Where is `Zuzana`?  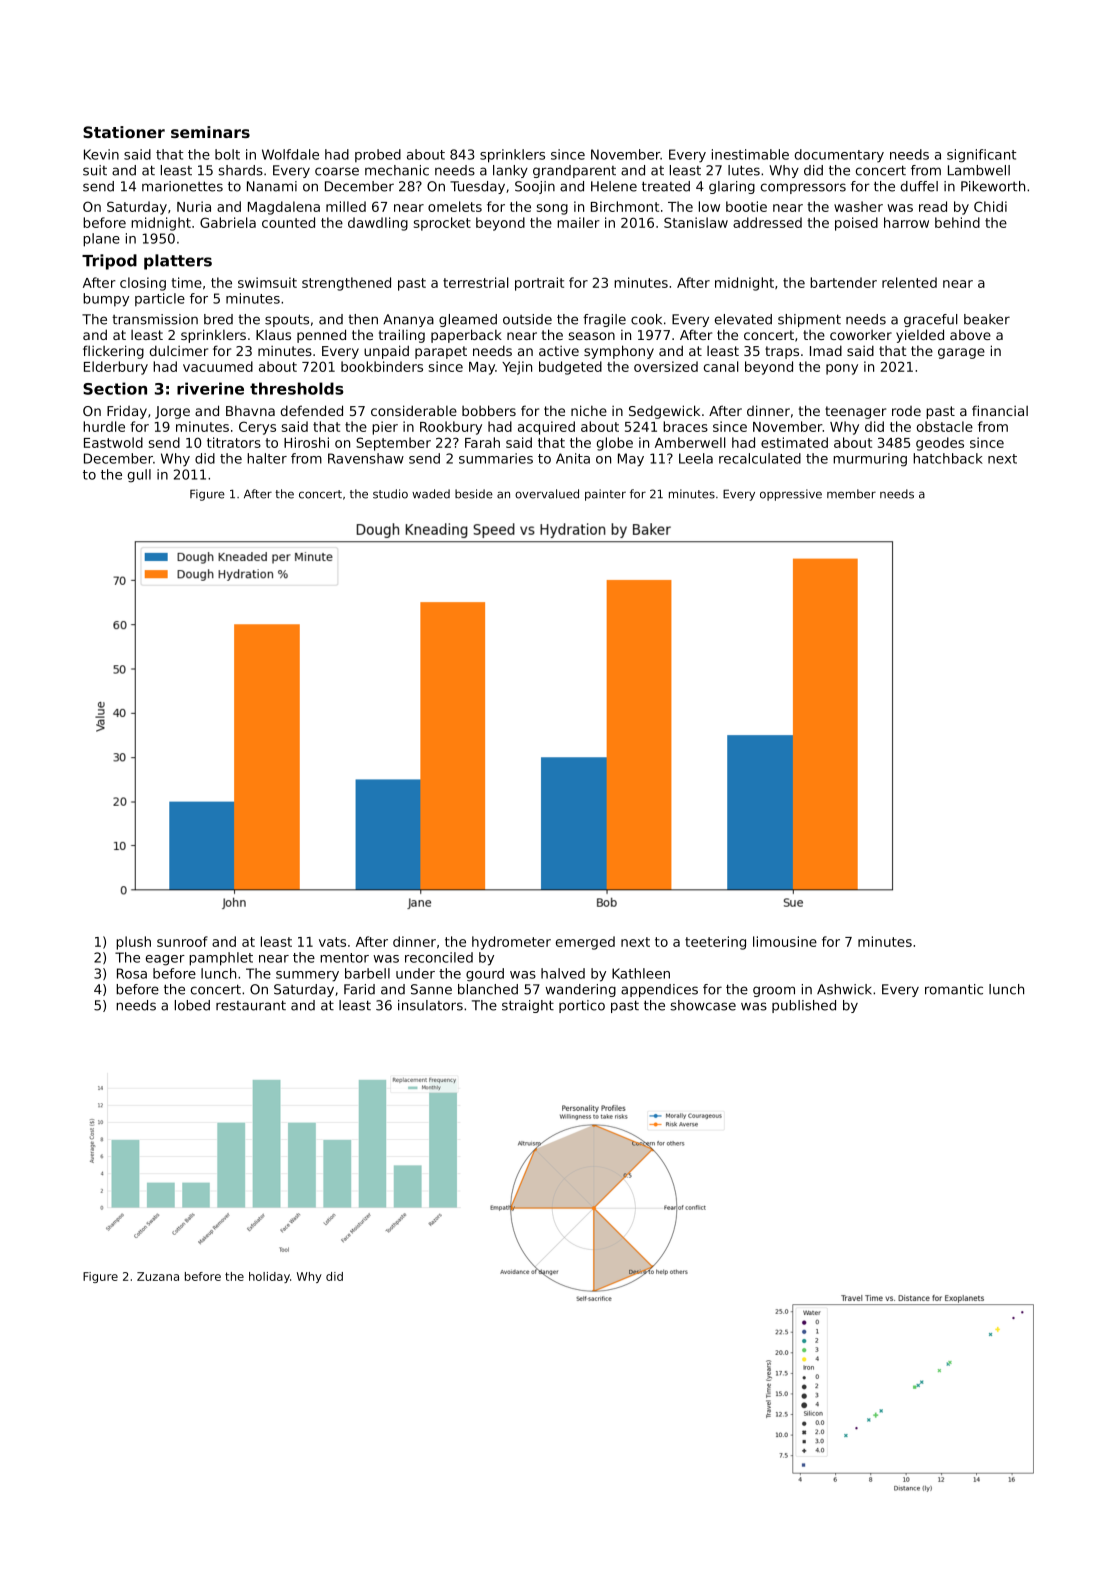
Zuzana is located at coordinates (158, 1276).
